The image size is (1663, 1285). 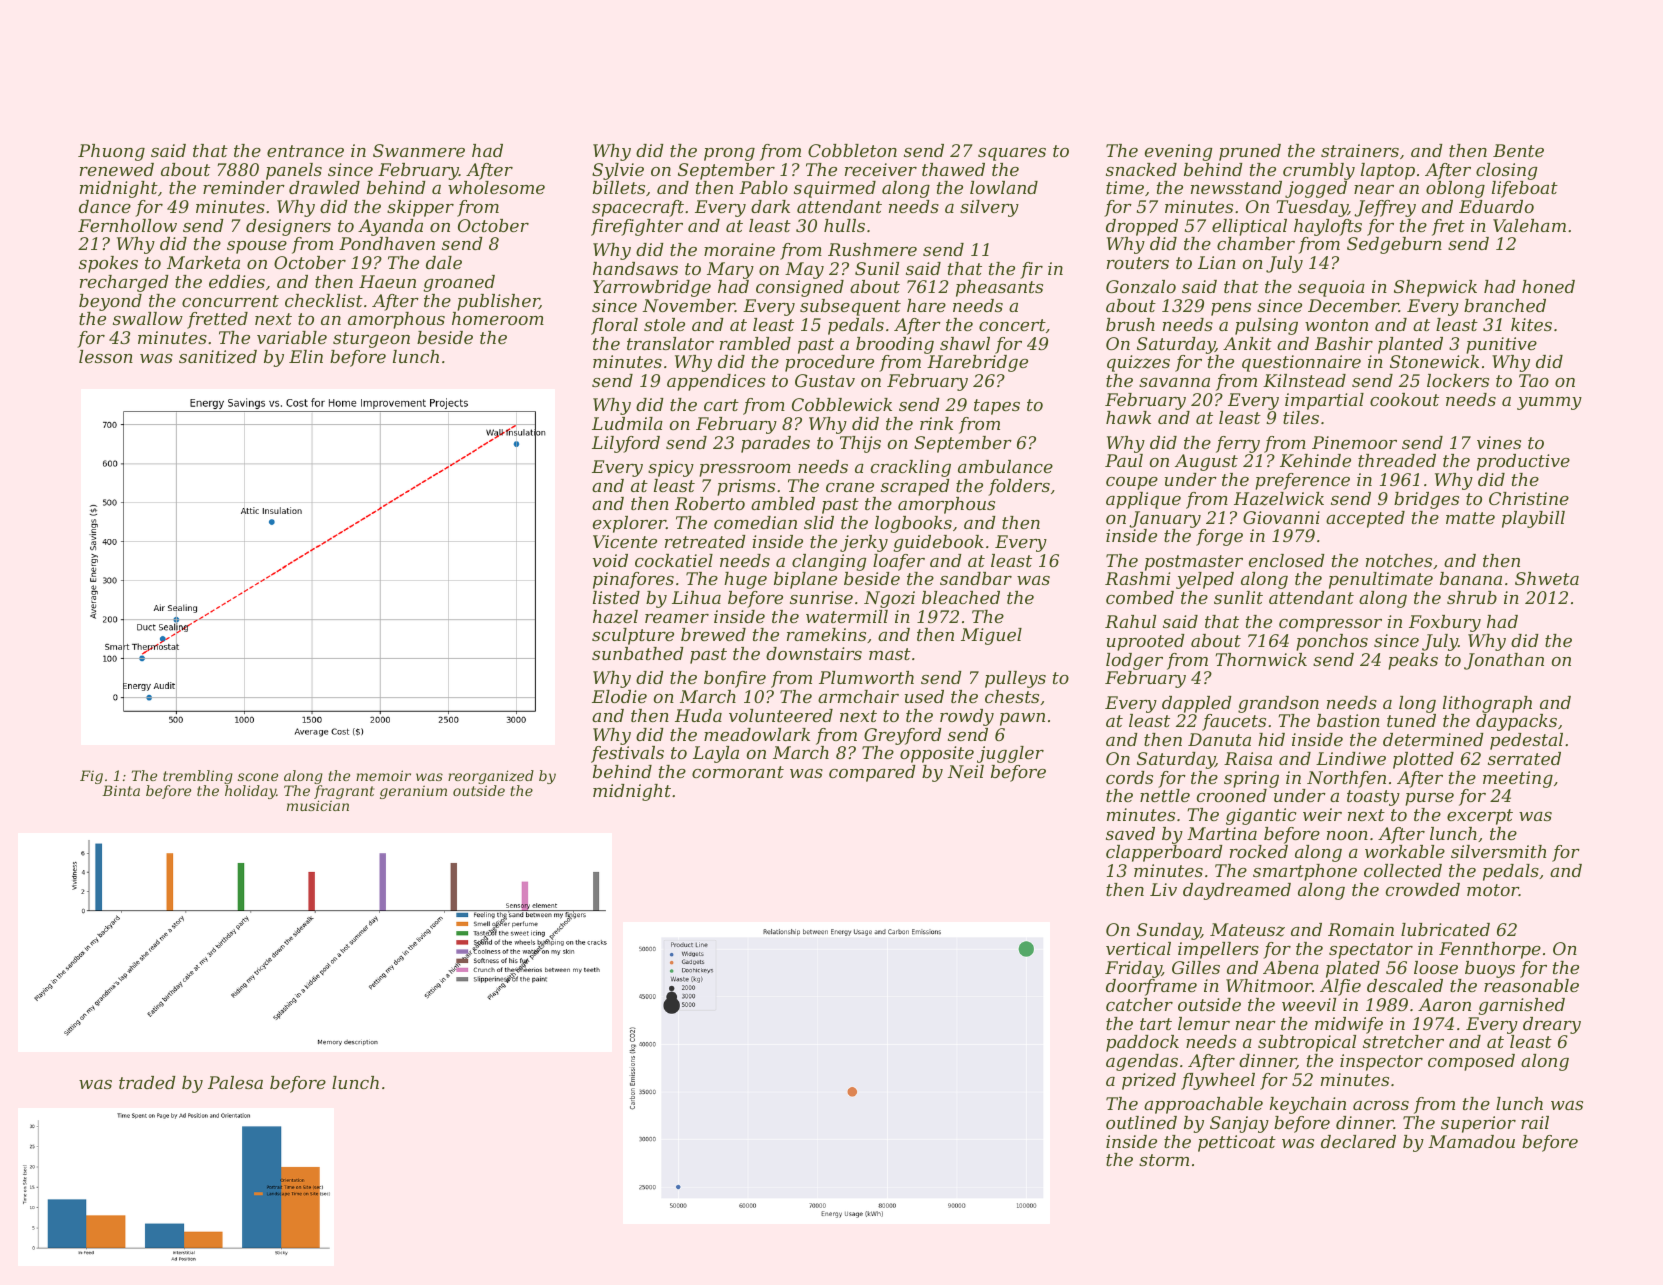 What do you see at coordinates (235, 1082) in the screenshot?
I see `Palesa` at bounding box center [235, 1082].
